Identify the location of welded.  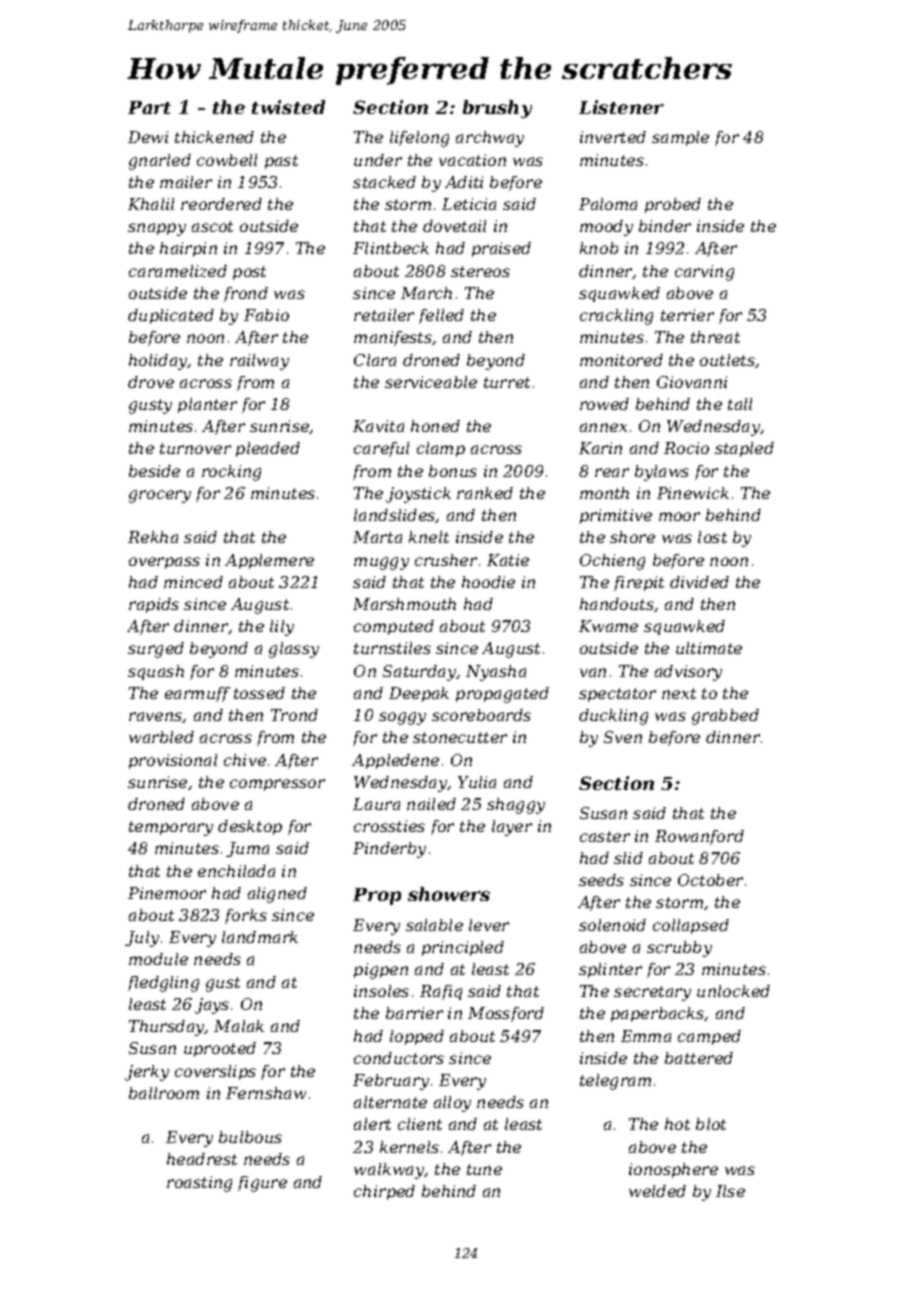
(657, 1191).
